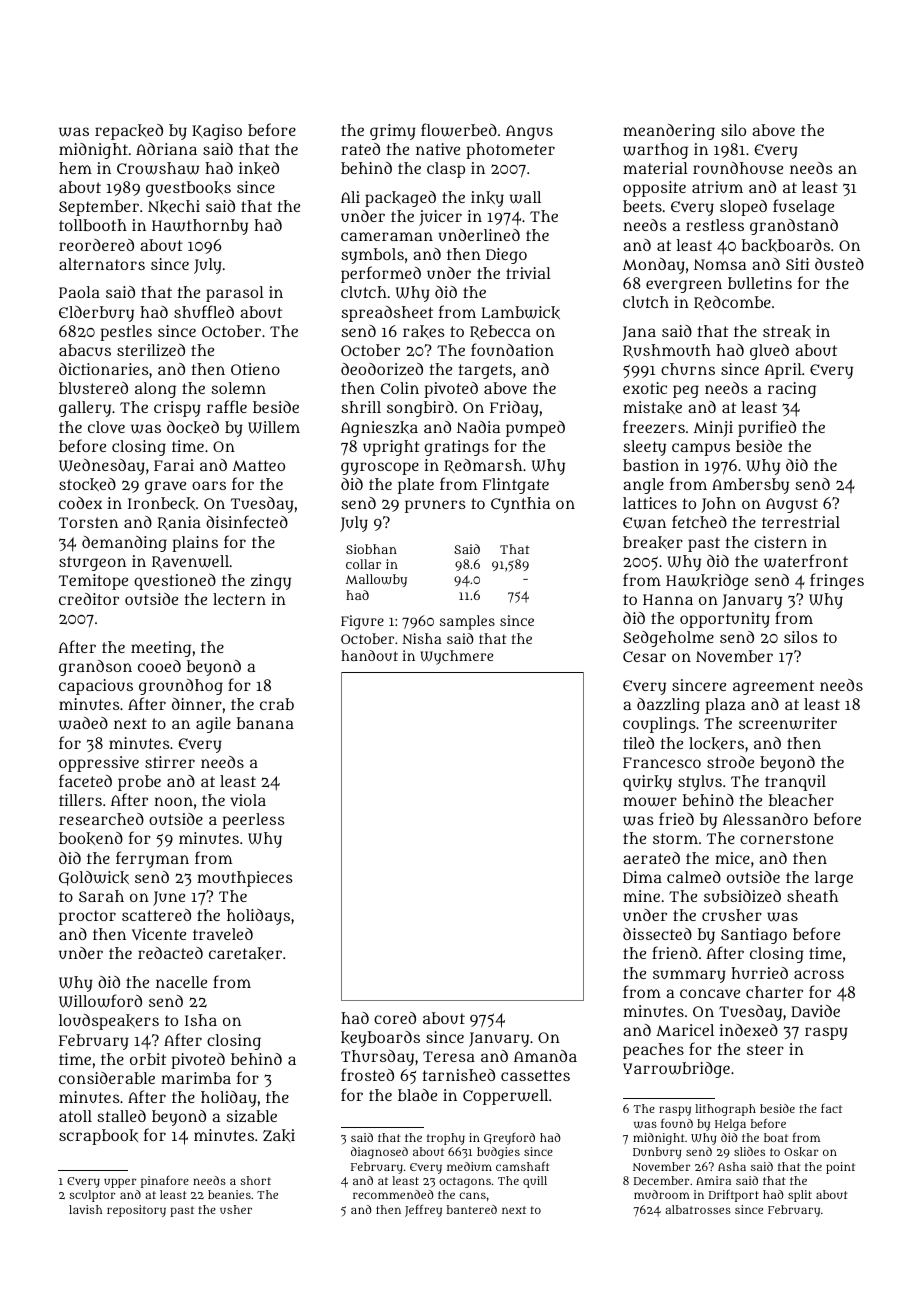  I want to click on meandering, so click(669, 132).
